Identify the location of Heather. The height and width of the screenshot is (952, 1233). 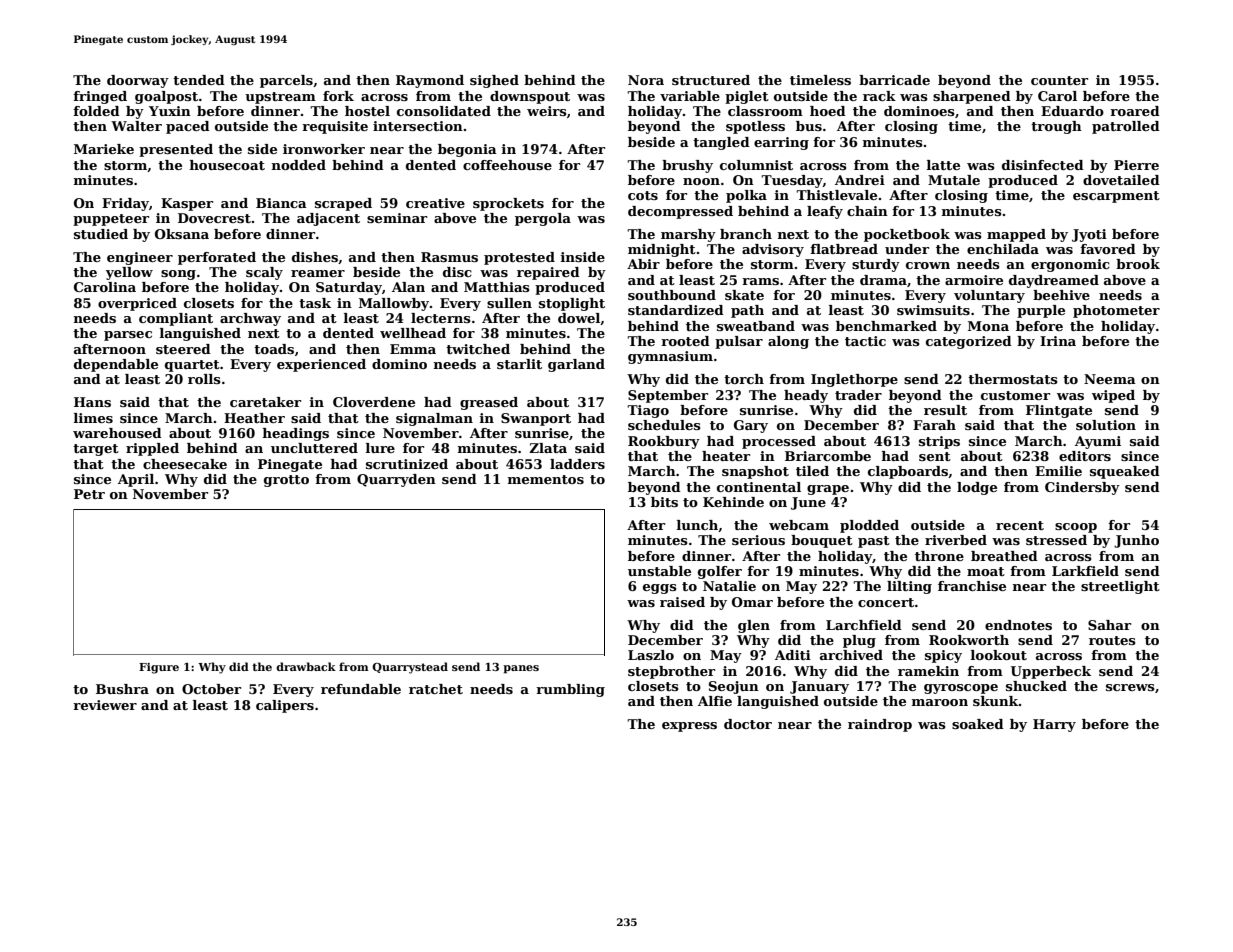
(254, 418).
